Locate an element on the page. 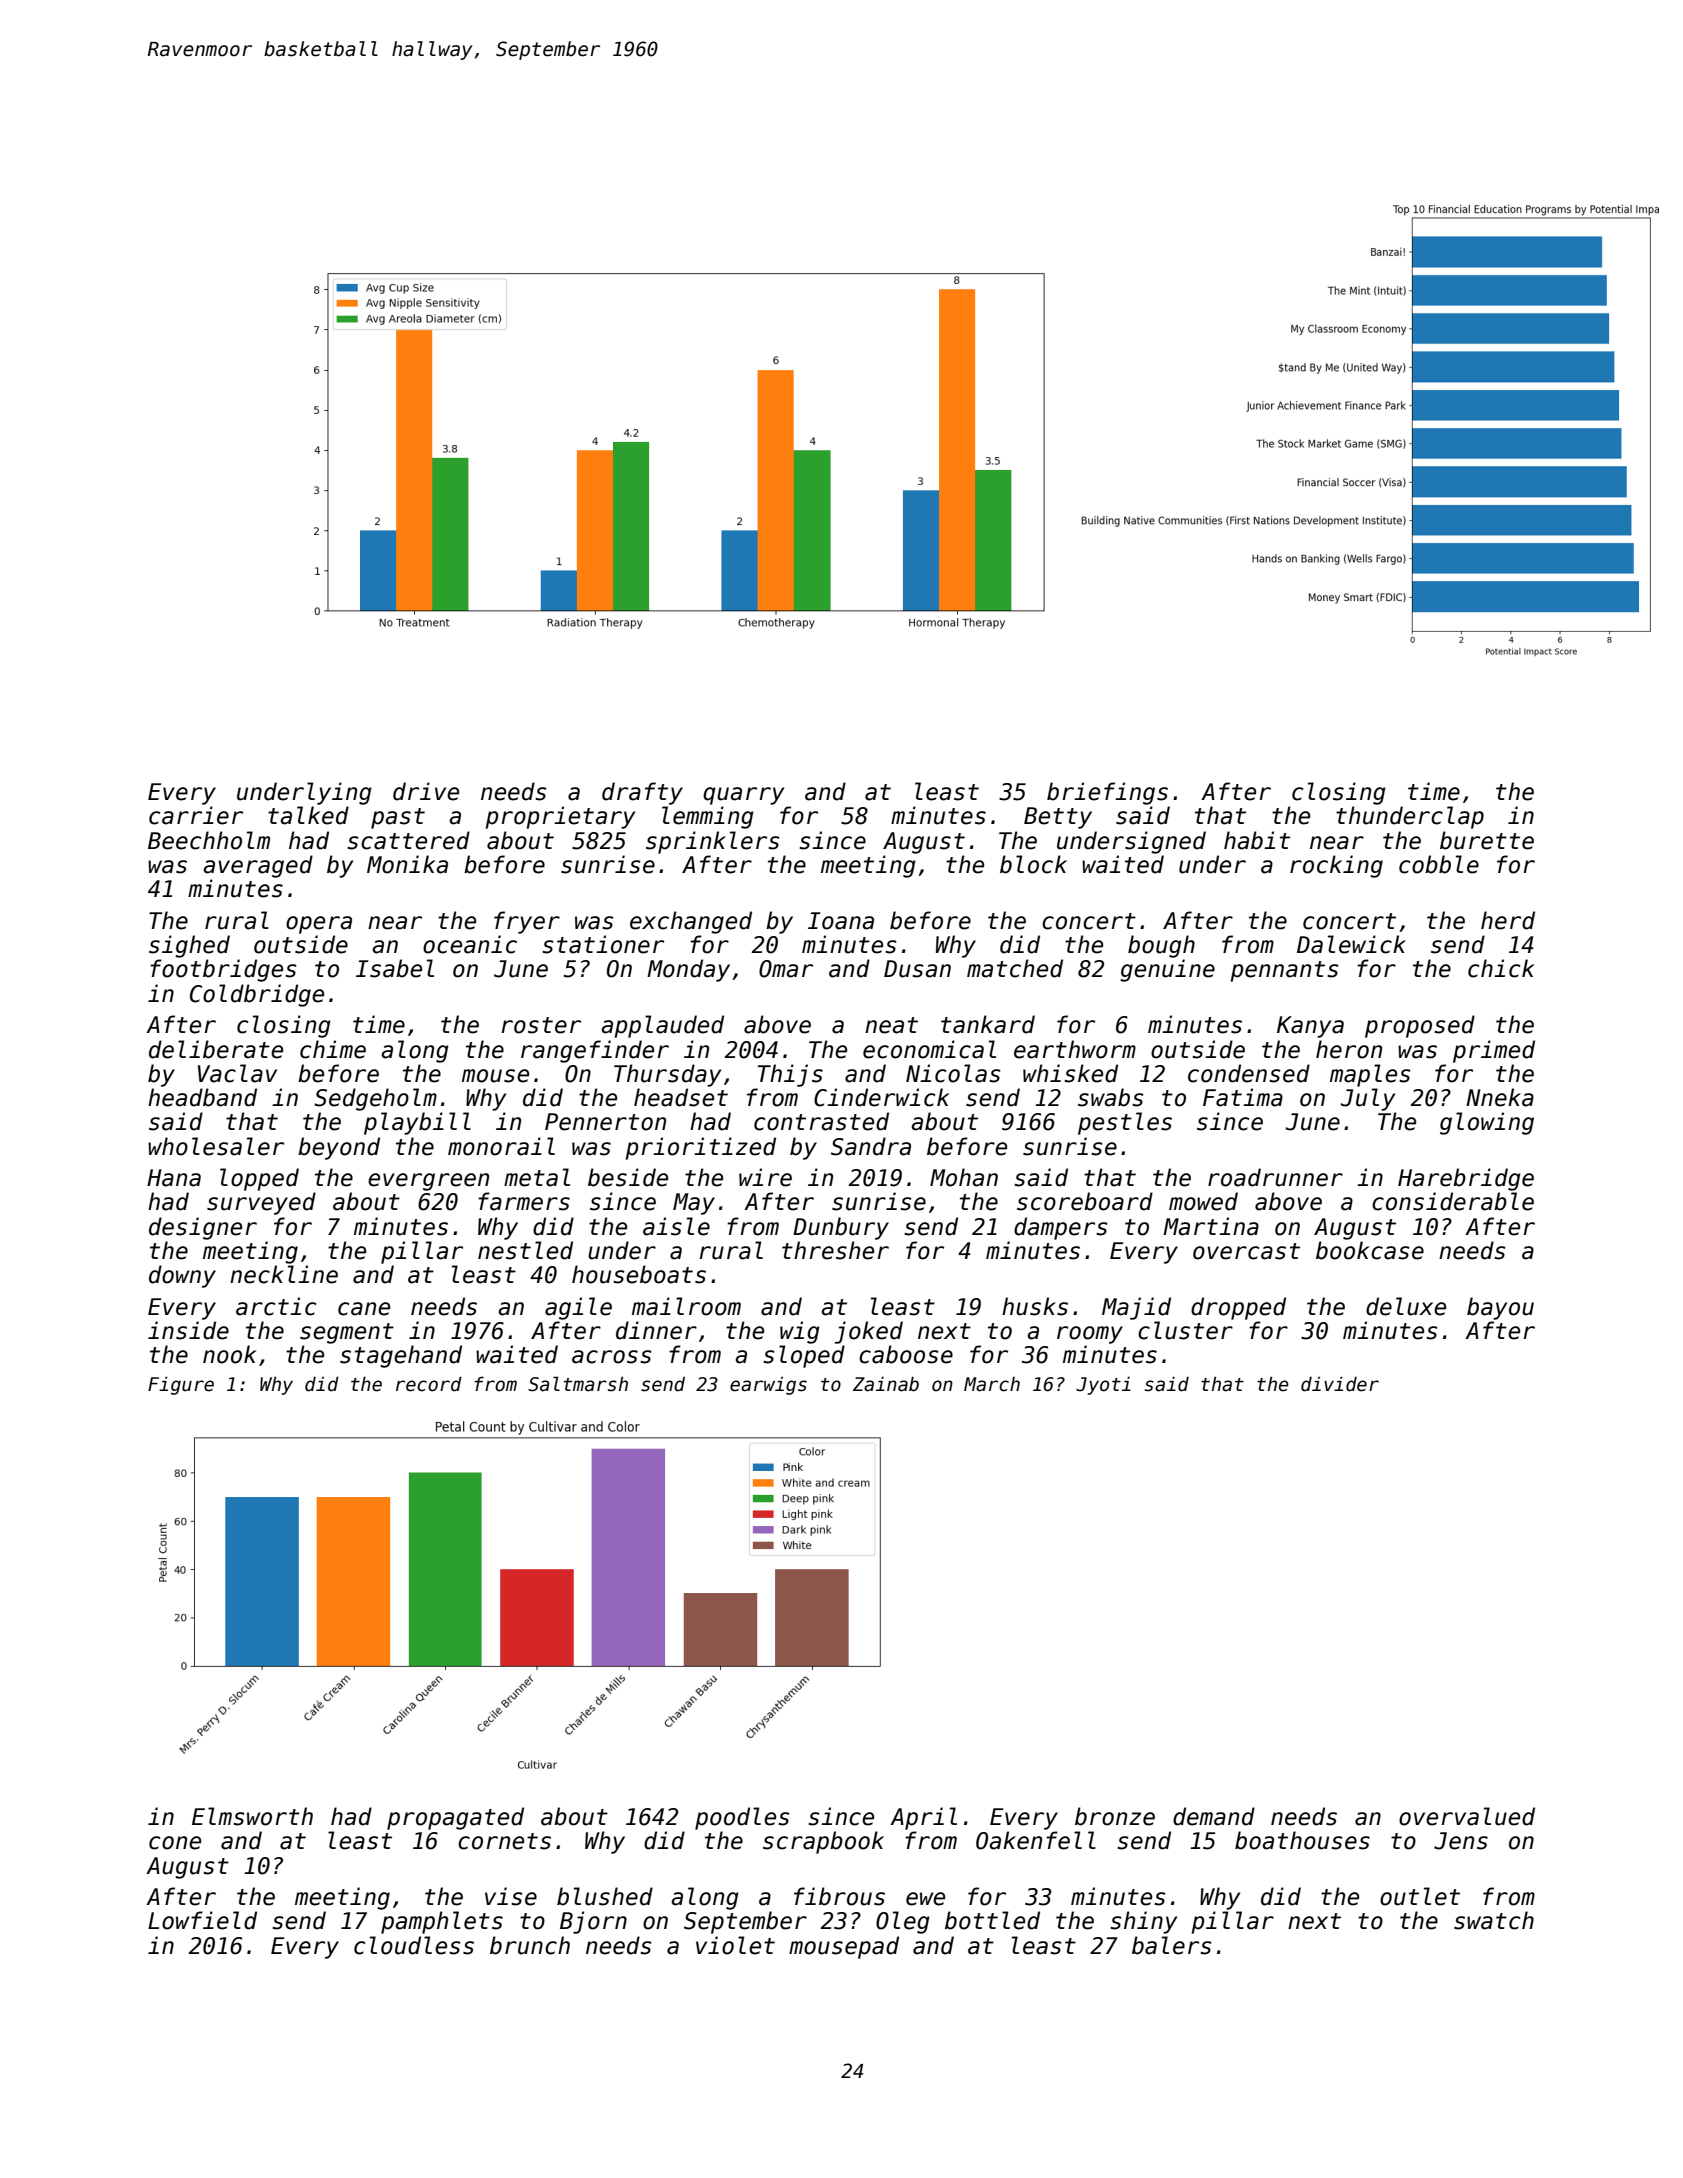 This image has width=1683, height=2178. husks is located at coordinates (1035, 1306).
